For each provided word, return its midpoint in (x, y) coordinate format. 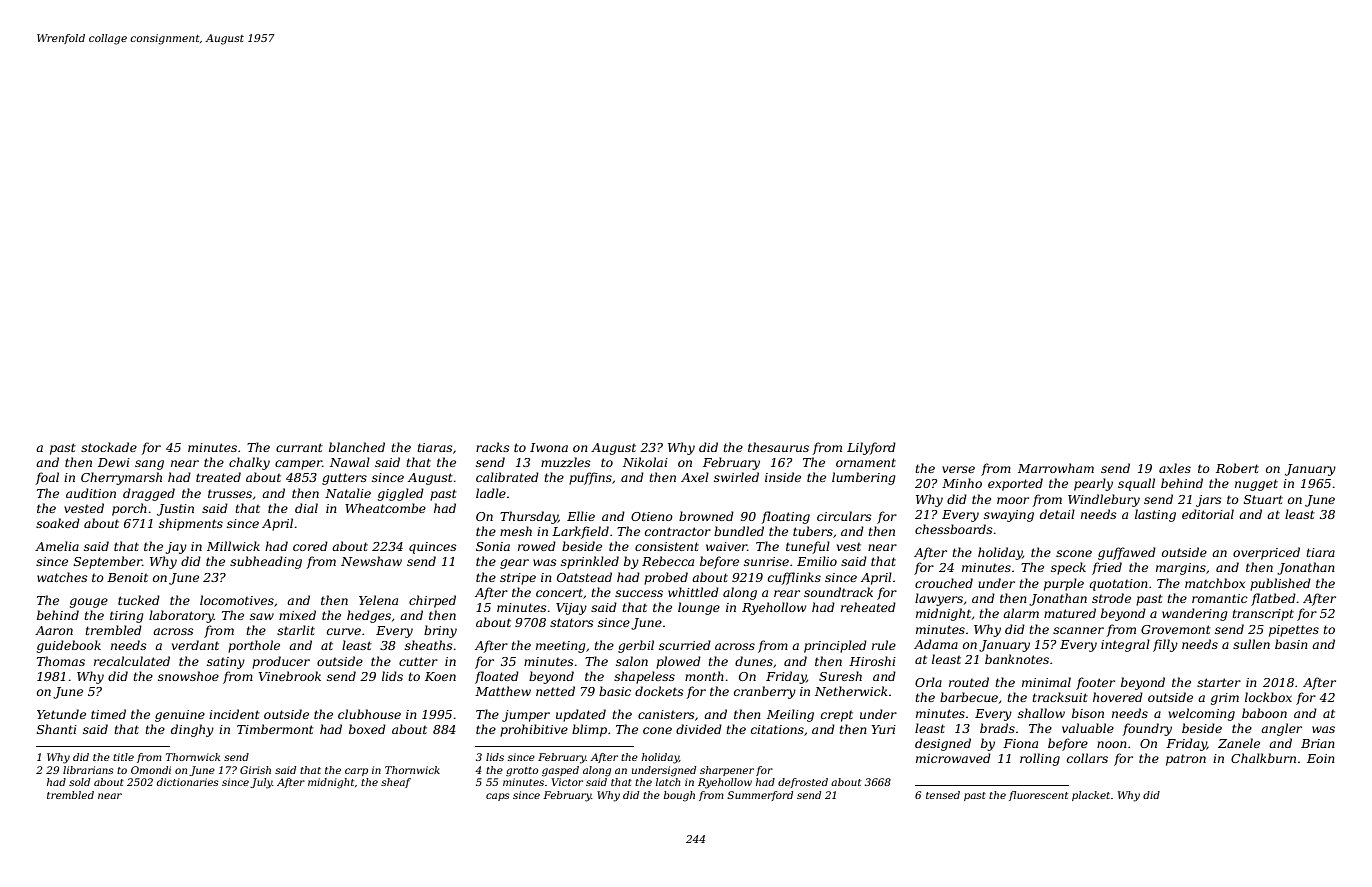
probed (666, 578)
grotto (522, 772)
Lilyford (871, 448)
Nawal (350, 462)
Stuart (1263, 499)
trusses (230, 494)
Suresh (840, 676)
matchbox (1215, 583)
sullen (1251, 644)
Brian (1318, 743)
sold (79, 782)
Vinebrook (290, 676)
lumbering (864, 478)
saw (262, 616)
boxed (367, 729)
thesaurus (778, 447)
